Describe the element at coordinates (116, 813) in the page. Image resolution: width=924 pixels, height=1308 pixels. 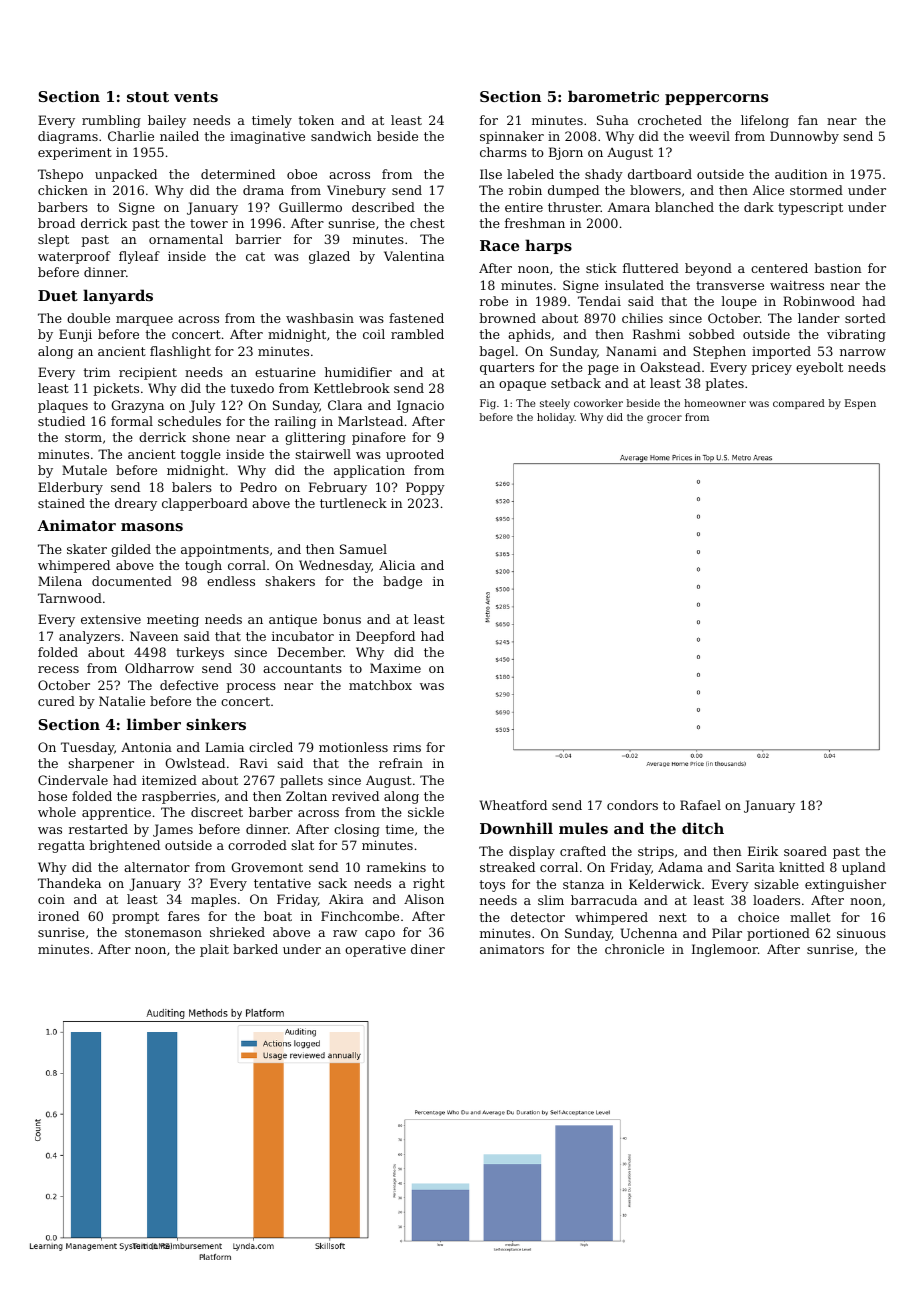
I see `apprentice` at that location.
